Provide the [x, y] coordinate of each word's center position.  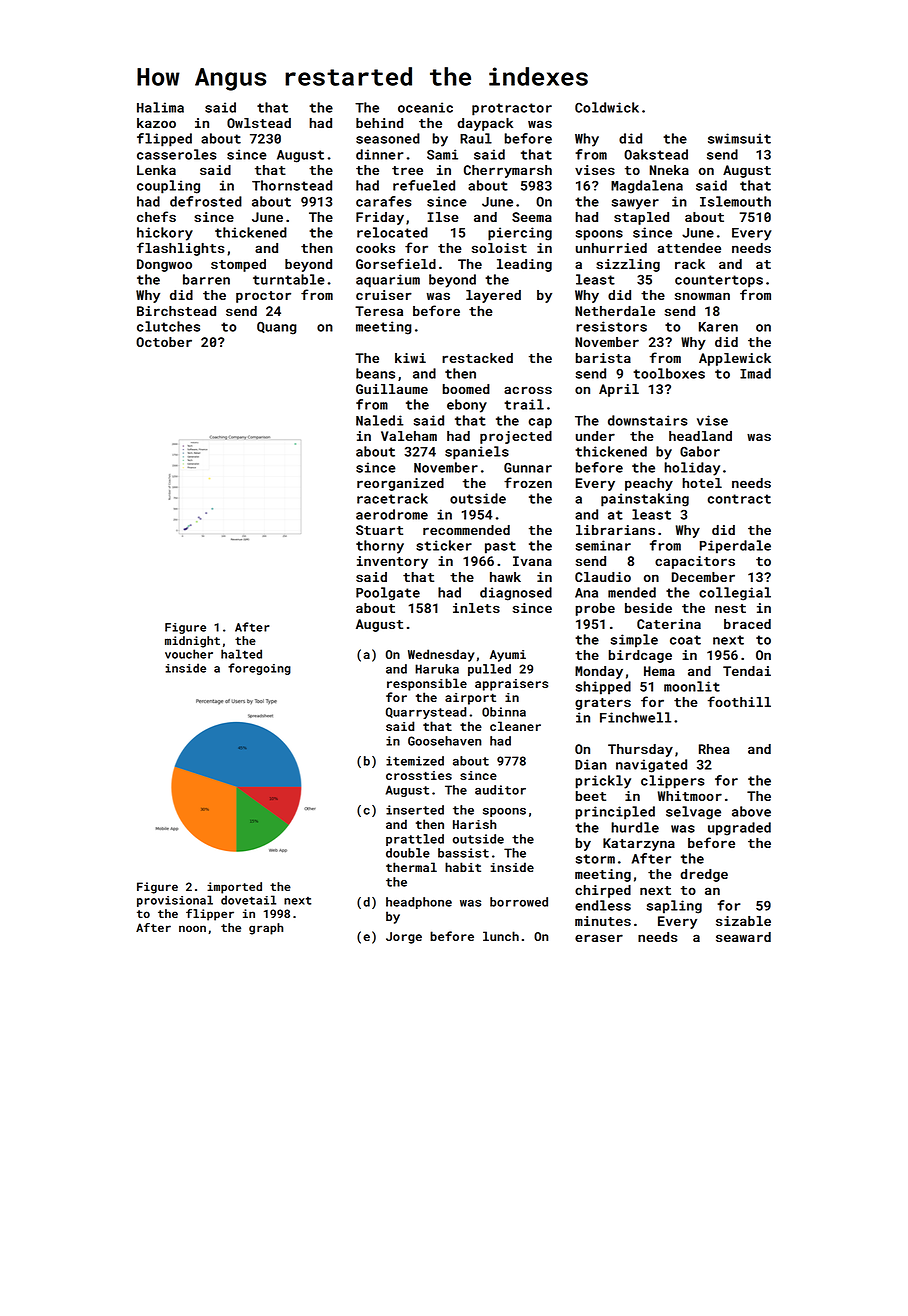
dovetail [248, 900]
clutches [168, 326]
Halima [160, 107]
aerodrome [392, 514]
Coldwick [607, 107]
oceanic [425, 107]
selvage [693, 813]
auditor [500, 790]
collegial [735, 594]
